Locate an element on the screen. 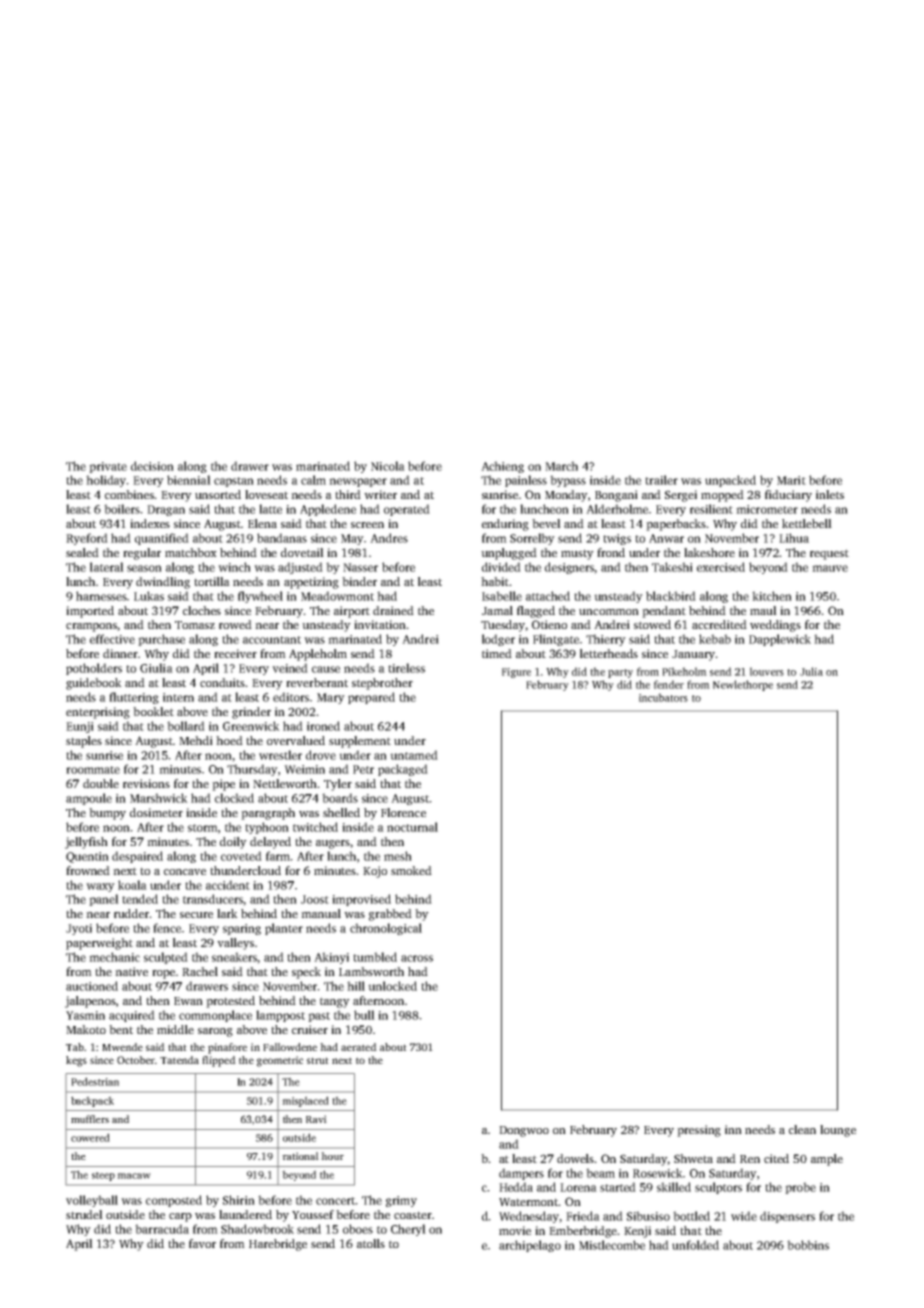  loveseat is located at coordinates (266, 494).
